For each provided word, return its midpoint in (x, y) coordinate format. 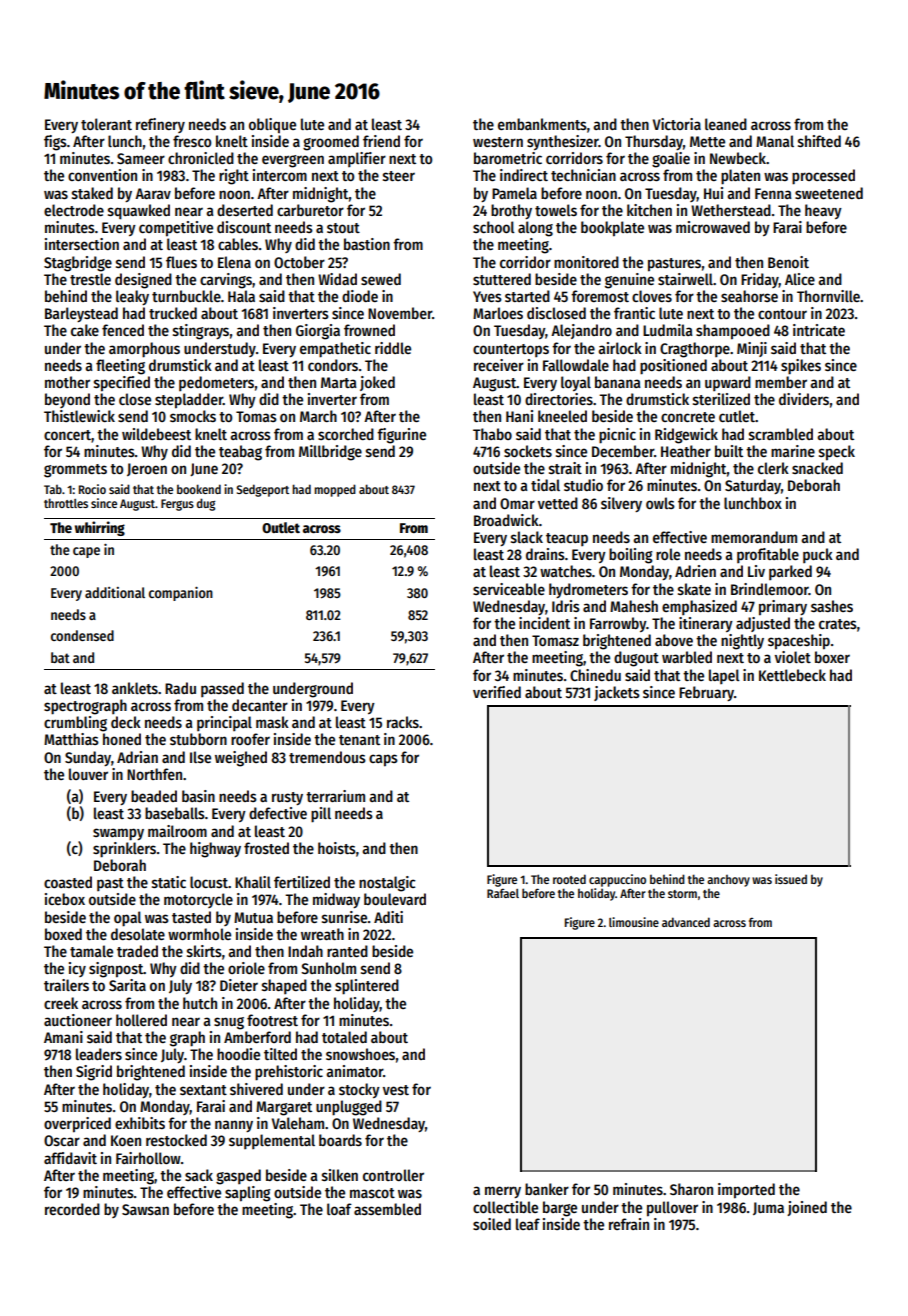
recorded (72, 1209)
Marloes (498, 313)
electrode (74, 210)
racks (403, 722)
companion (181, 594)
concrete (688, 417)
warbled (687, 657)
